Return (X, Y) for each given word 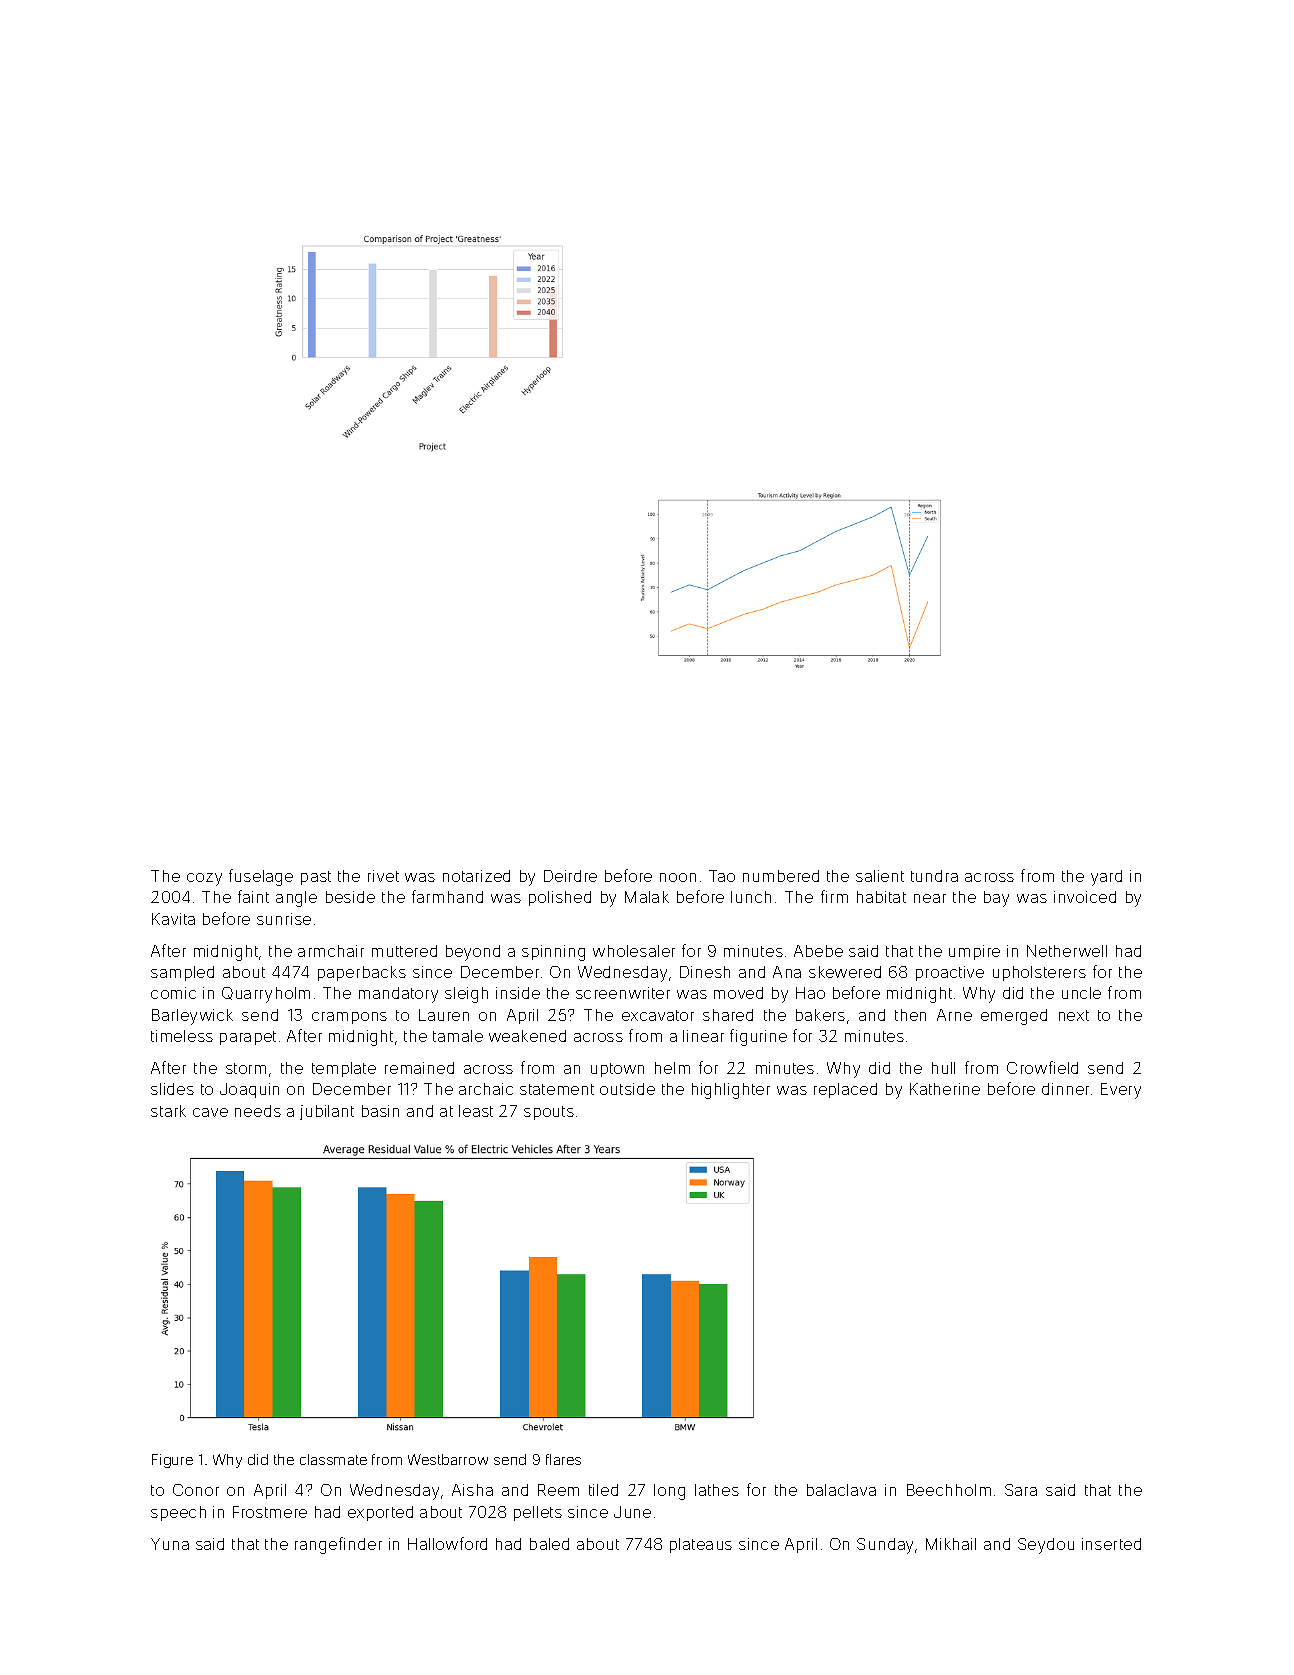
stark (168, 1111)
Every (1121, 1091)
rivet (383, 876)
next (1074, 1015)
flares (563, 1459)
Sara (1021, 1490)
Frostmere (270, 1512)
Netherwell (1067, 951)
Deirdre (570, 876)
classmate (333, 1459)
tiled (603, 1490)
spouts (549, 1113)
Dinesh (705, 972)
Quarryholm (266, 995)
